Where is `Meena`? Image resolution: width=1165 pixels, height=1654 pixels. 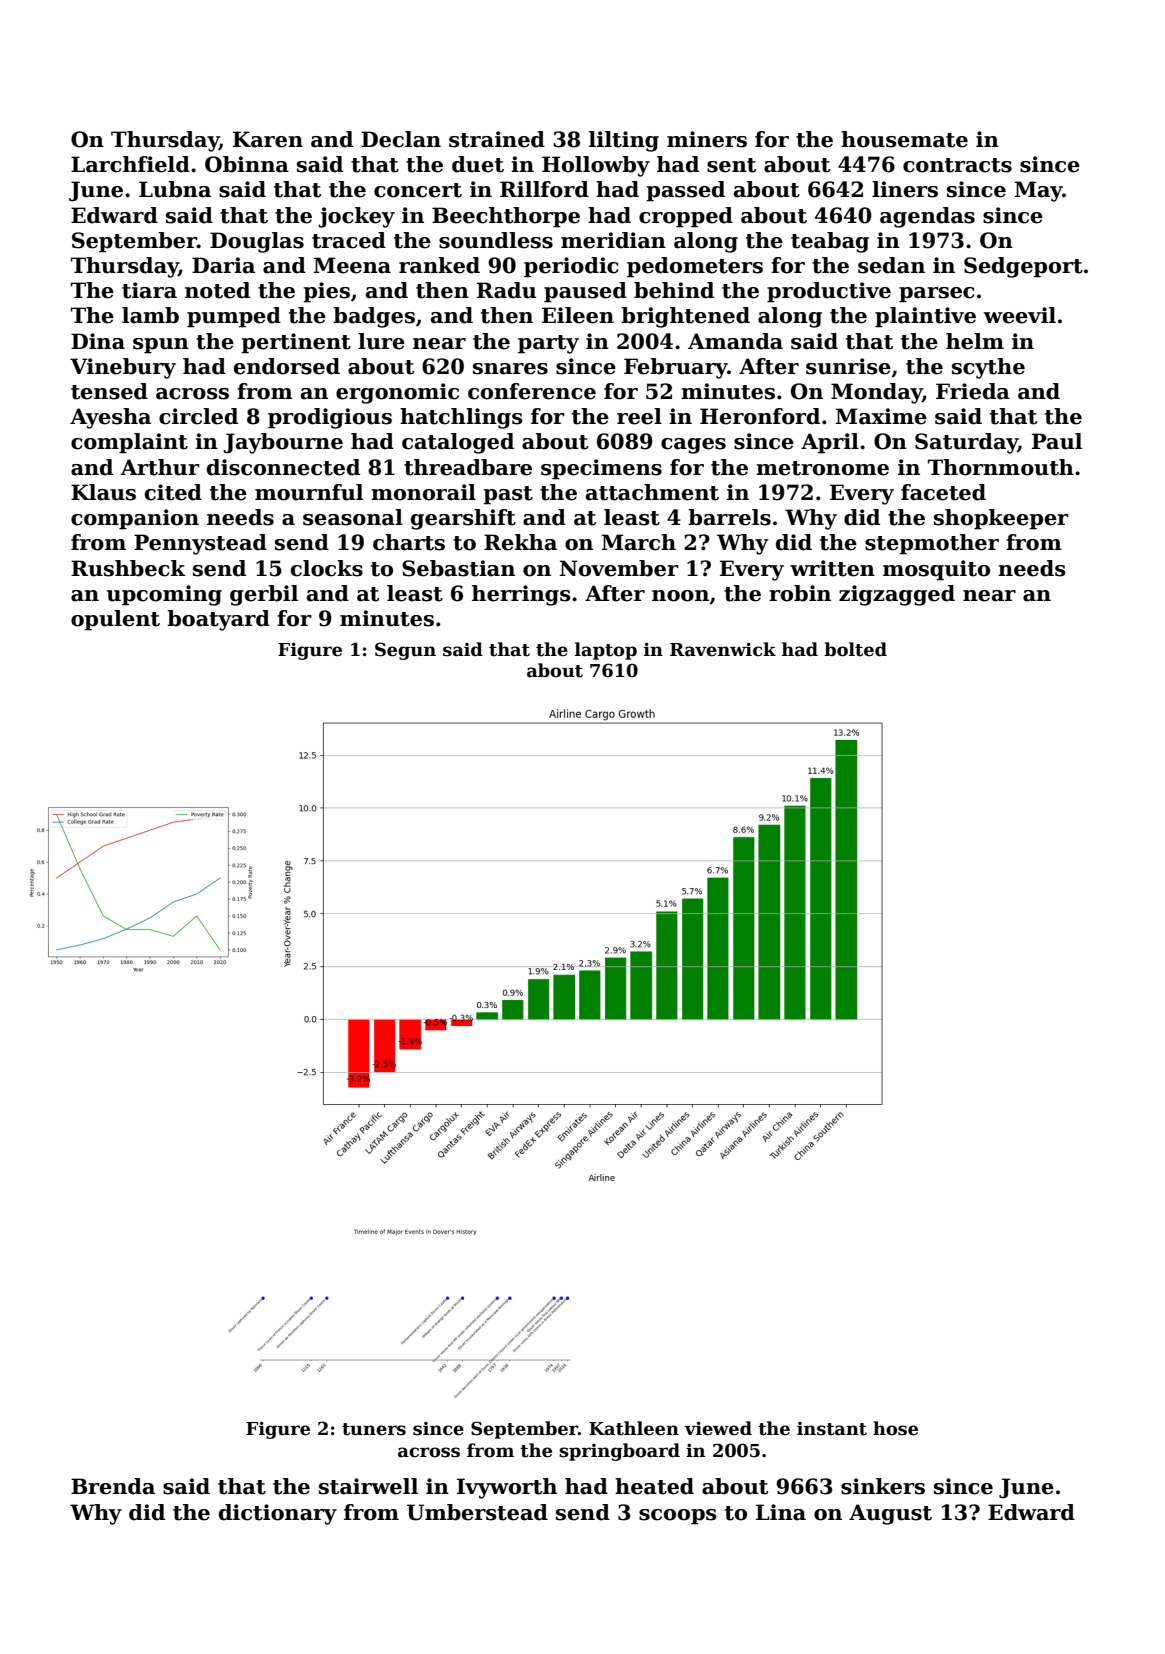 Meena is located at coordinates (352, 265).
